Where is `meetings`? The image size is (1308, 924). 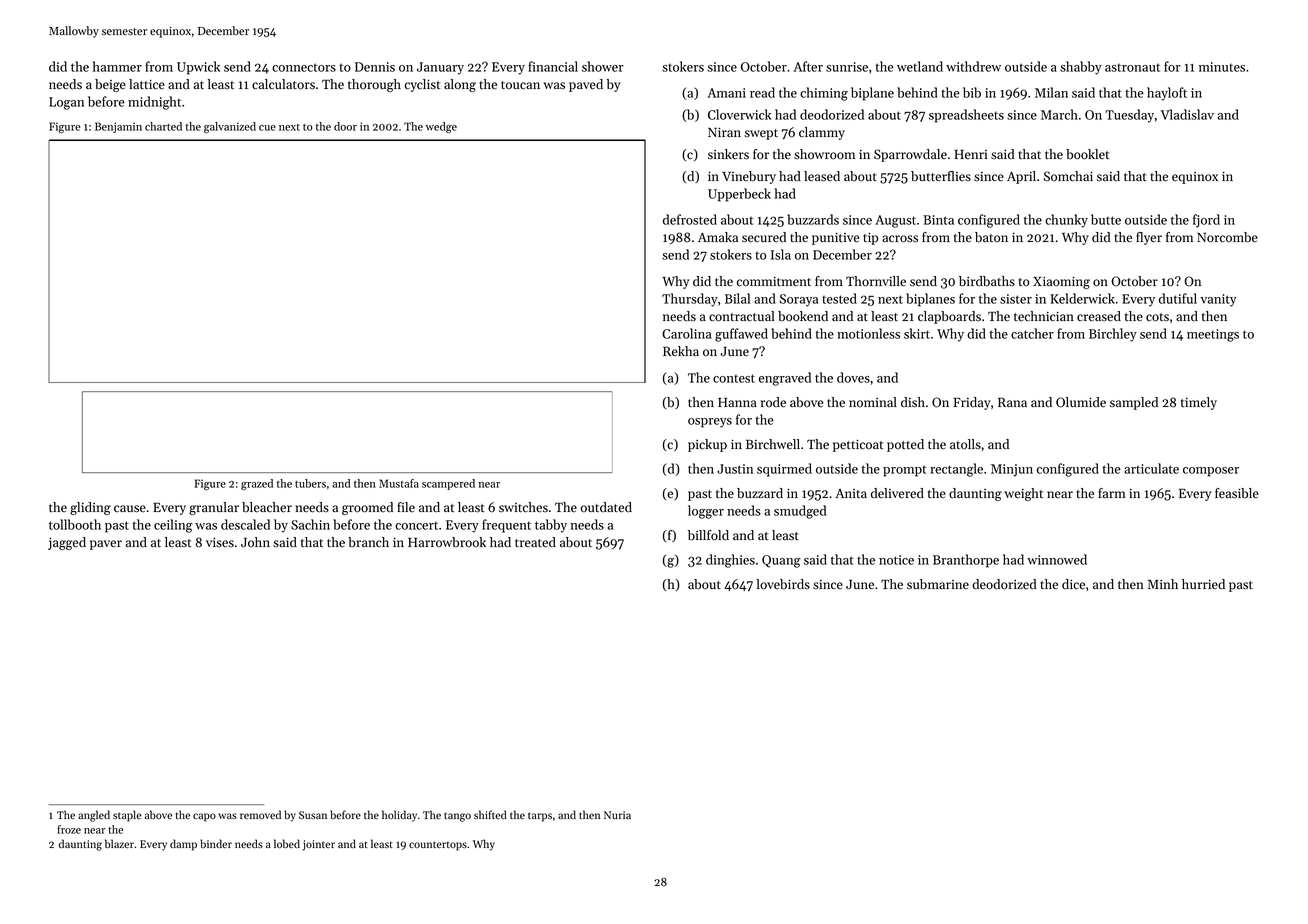 meetings is located at coordinates (1213, 335).
